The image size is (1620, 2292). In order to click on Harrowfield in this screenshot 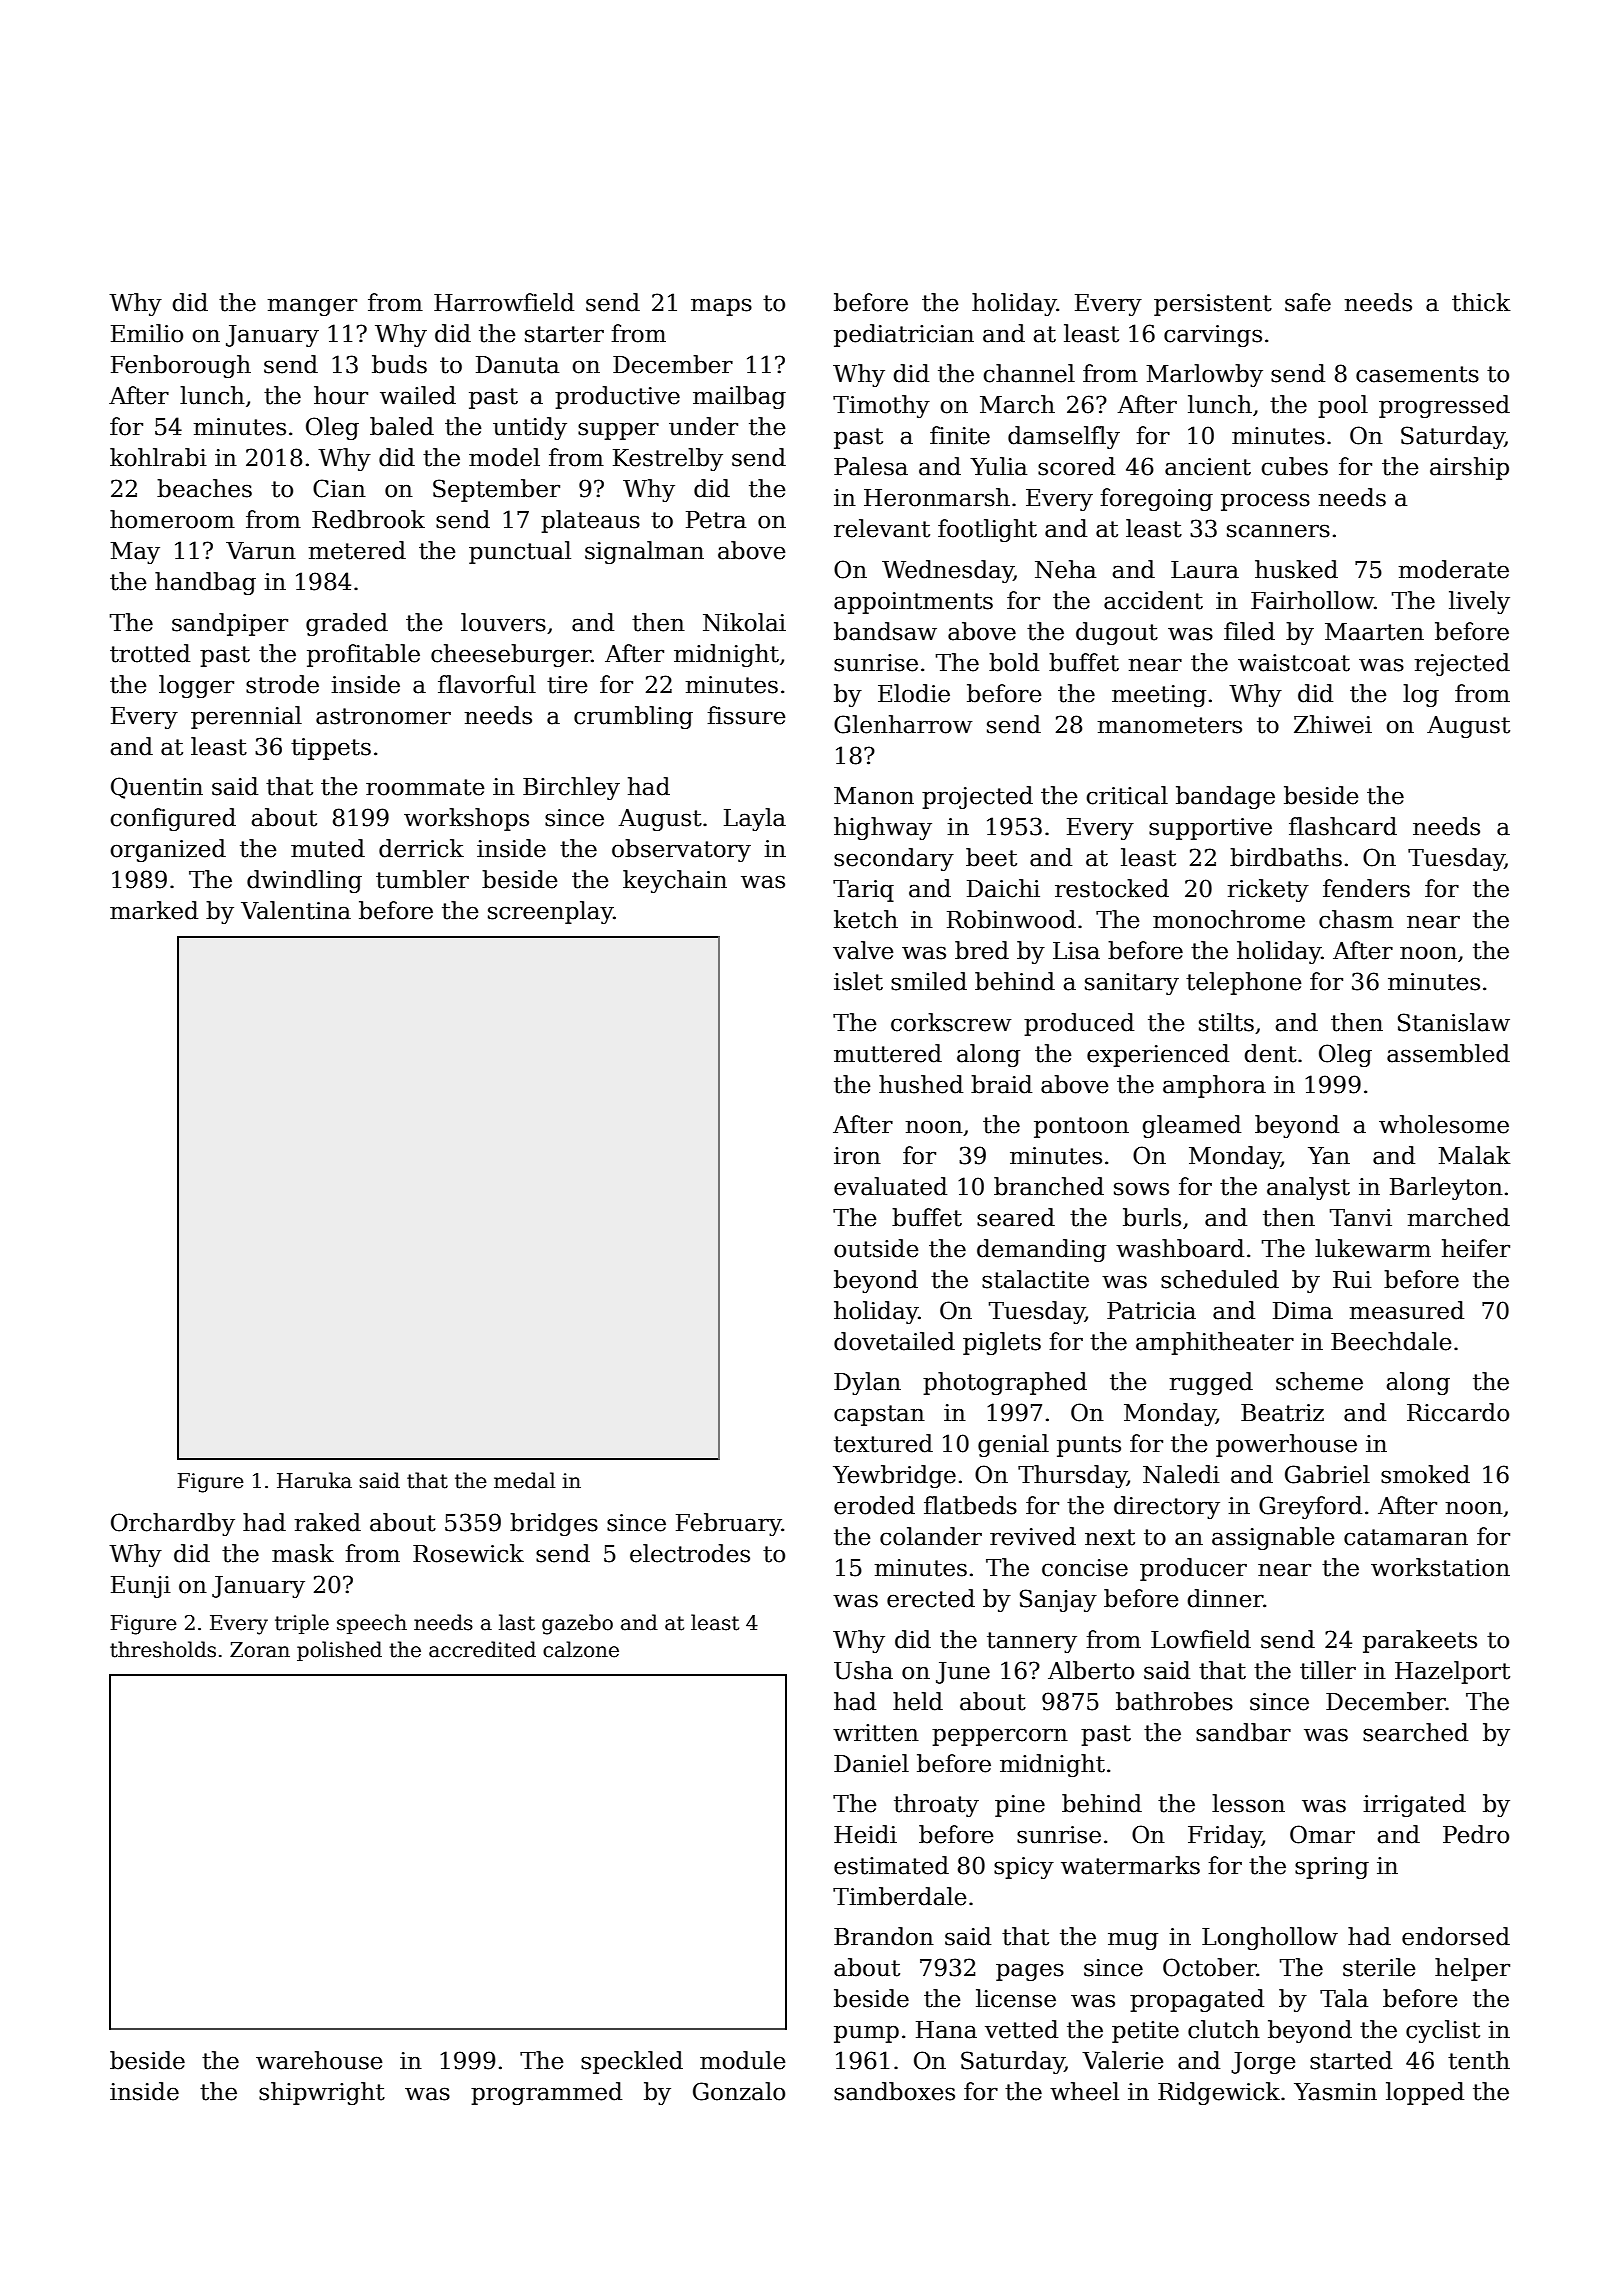, I will do `click(504, 302)`.
